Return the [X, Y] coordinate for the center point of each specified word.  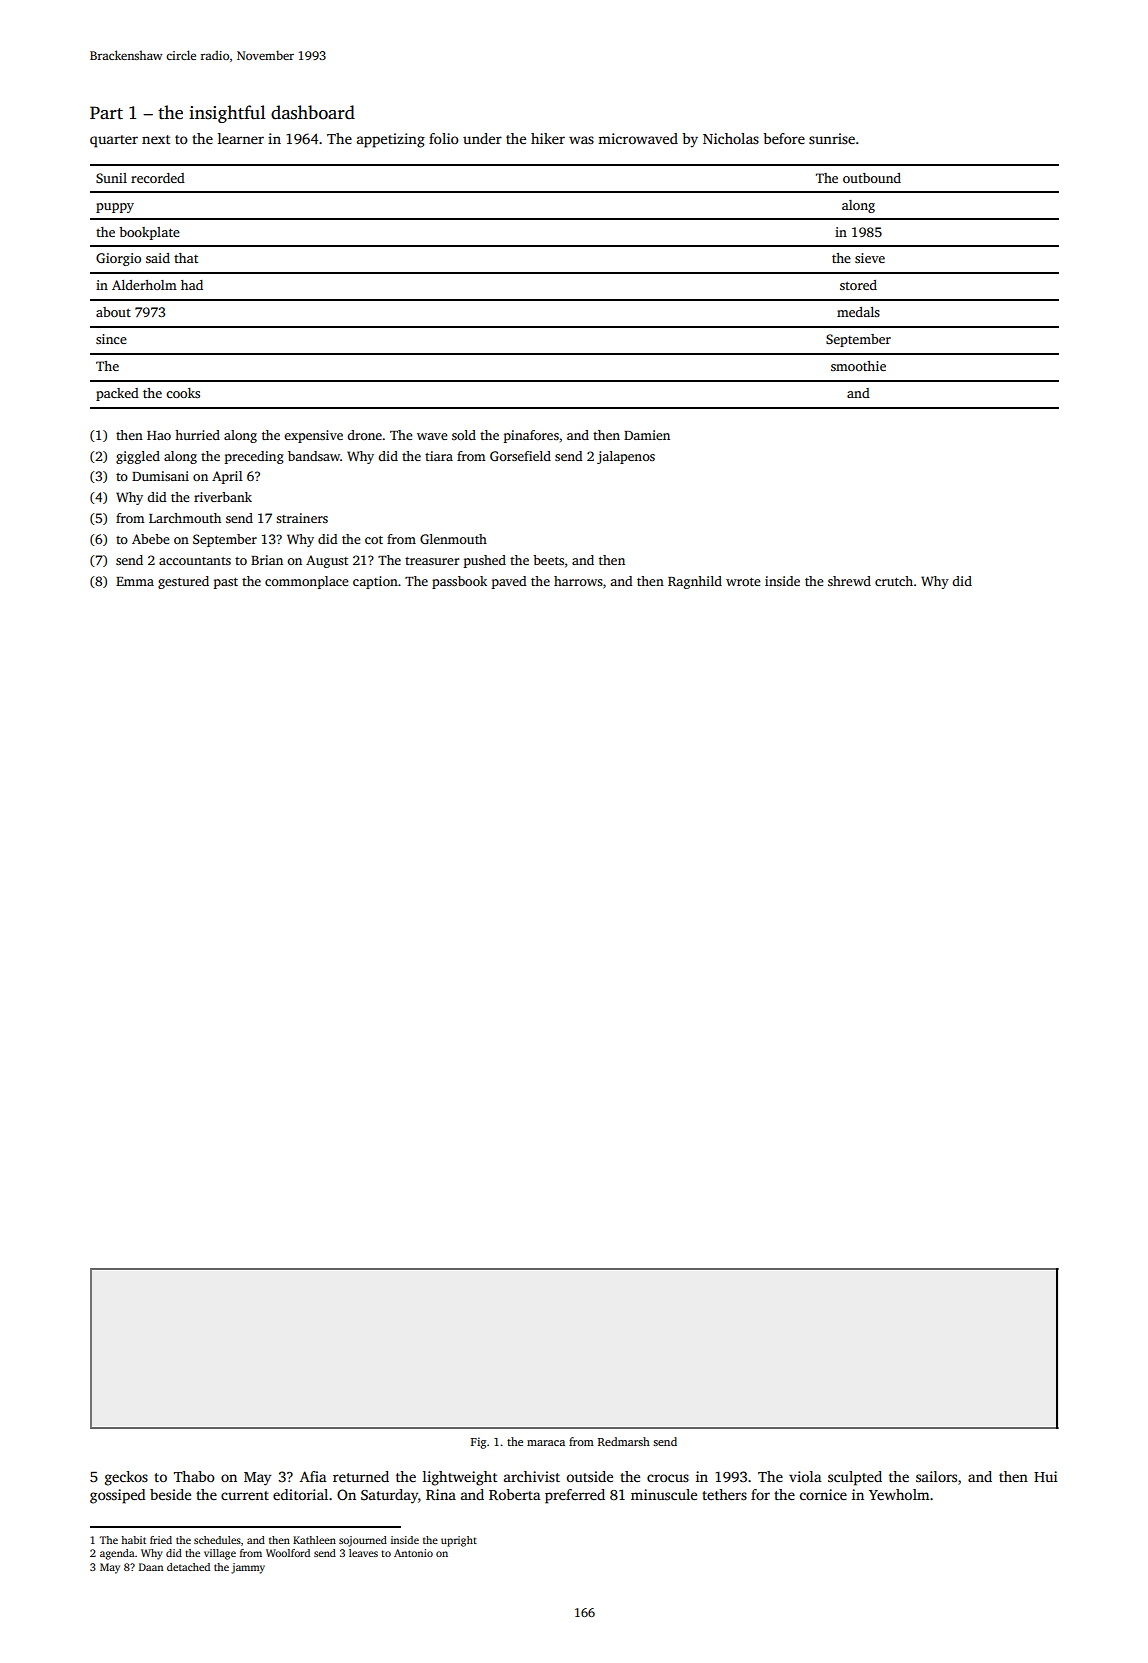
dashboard [313, 112]
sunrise [832, 138]
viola [805, 1476]
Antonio [413, 1553]
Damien [647, 435]
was [581, 140]
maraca [546, 1443]
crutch [894, 581]
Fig [478, 1443]
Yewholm [899, 1494]
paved [509, 582]
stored [858, 285]
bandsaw [314, 456]
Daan [151, 1567]
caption [375, 582]
